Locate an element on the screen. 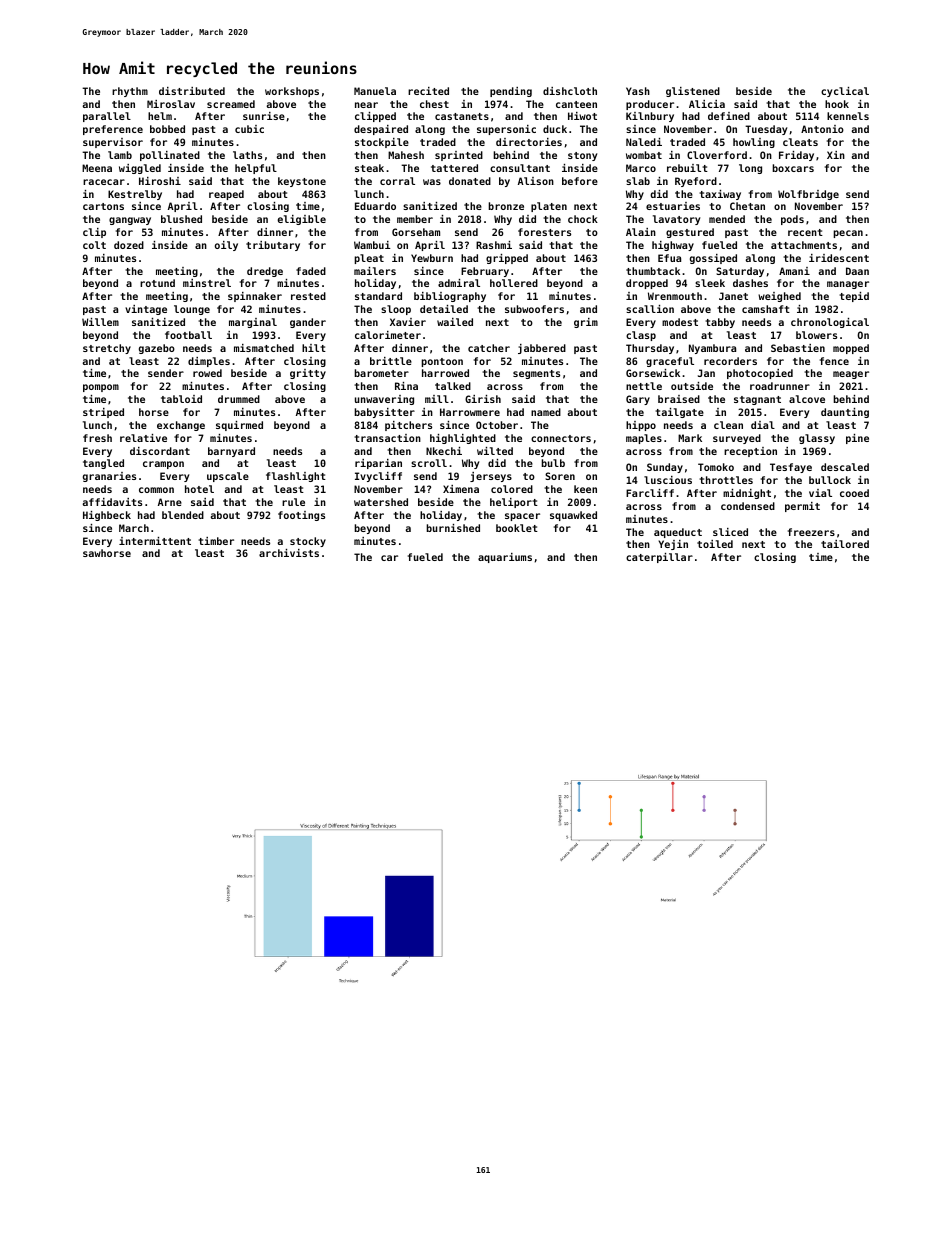 The height and width of the screenshot is (1233, 952). standard is located at coordinates (378, 296).
